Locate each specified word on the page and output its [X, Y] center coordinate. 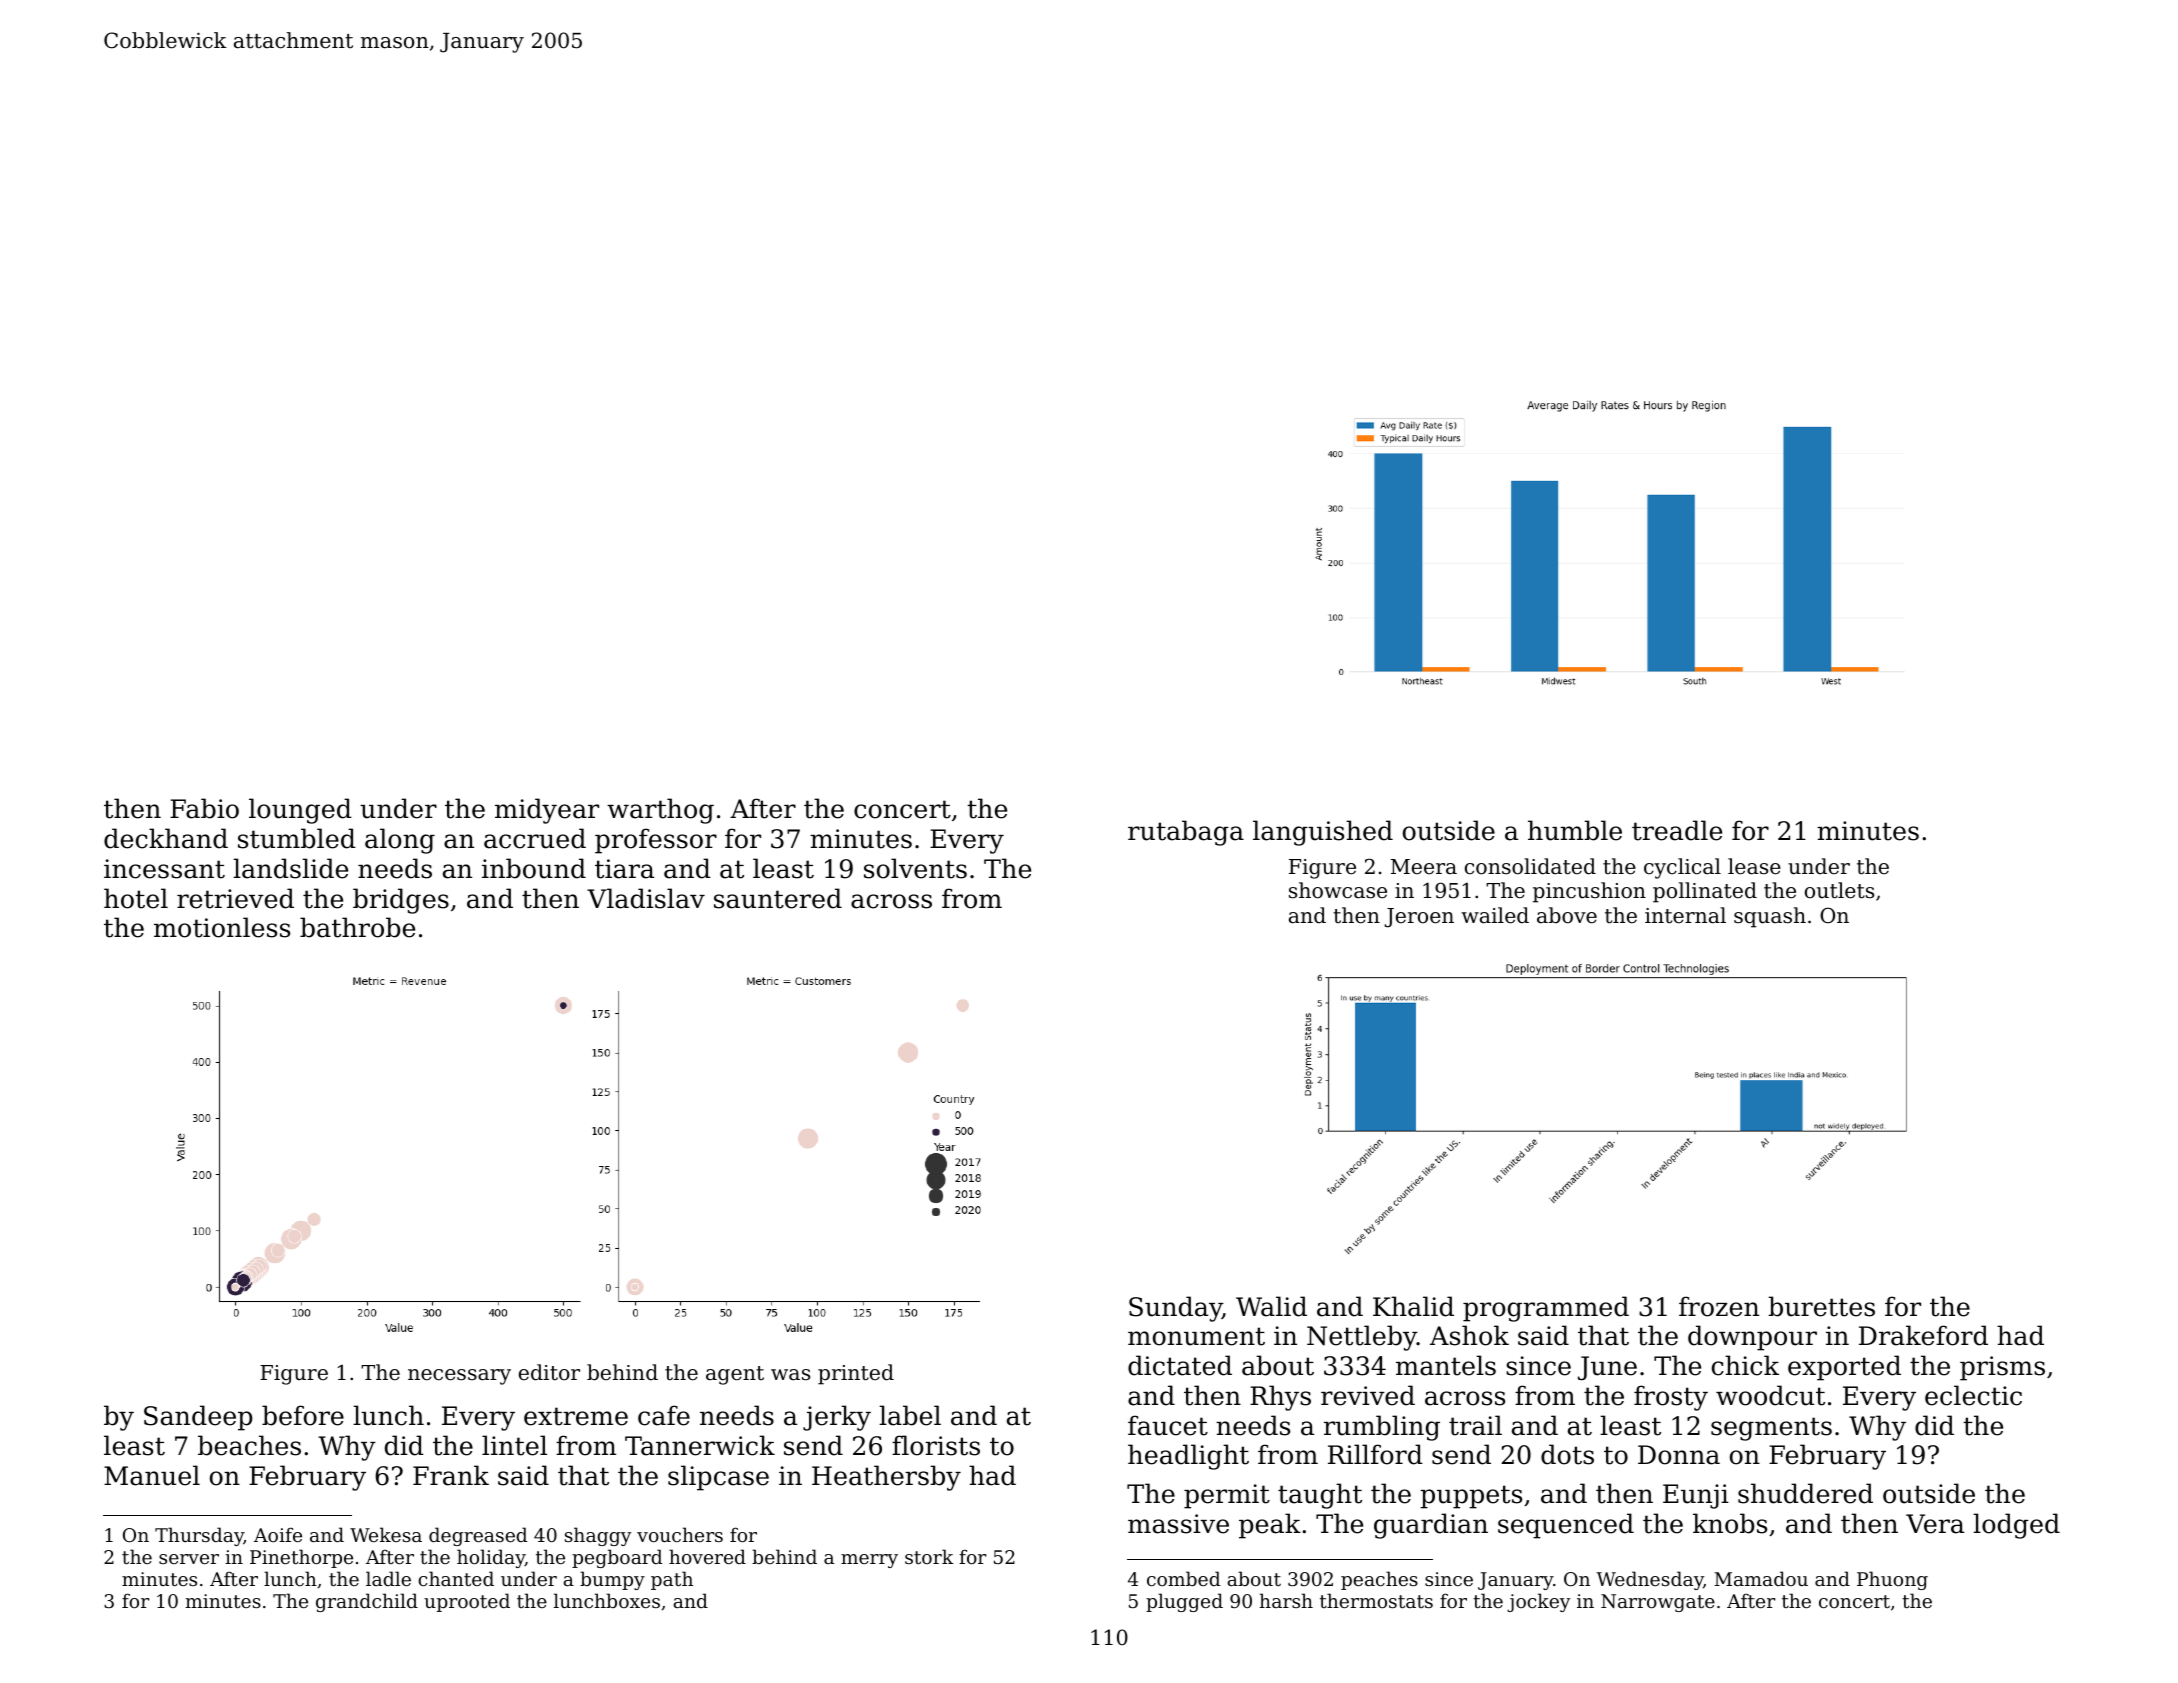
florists [936, 1445]
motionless [222, 927]
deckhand [166, 838]
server [189, 1559]
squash [1770, 917]
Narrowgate [1658, 1603]
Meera [1424, 867]
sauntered [778, 898]
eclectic [1973, 1395]
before [303, 1415]
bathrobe [357, 927]
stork [929, 1556]
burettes [1821, 1306]
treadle [1677, 830]
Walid [1271, 1306]
